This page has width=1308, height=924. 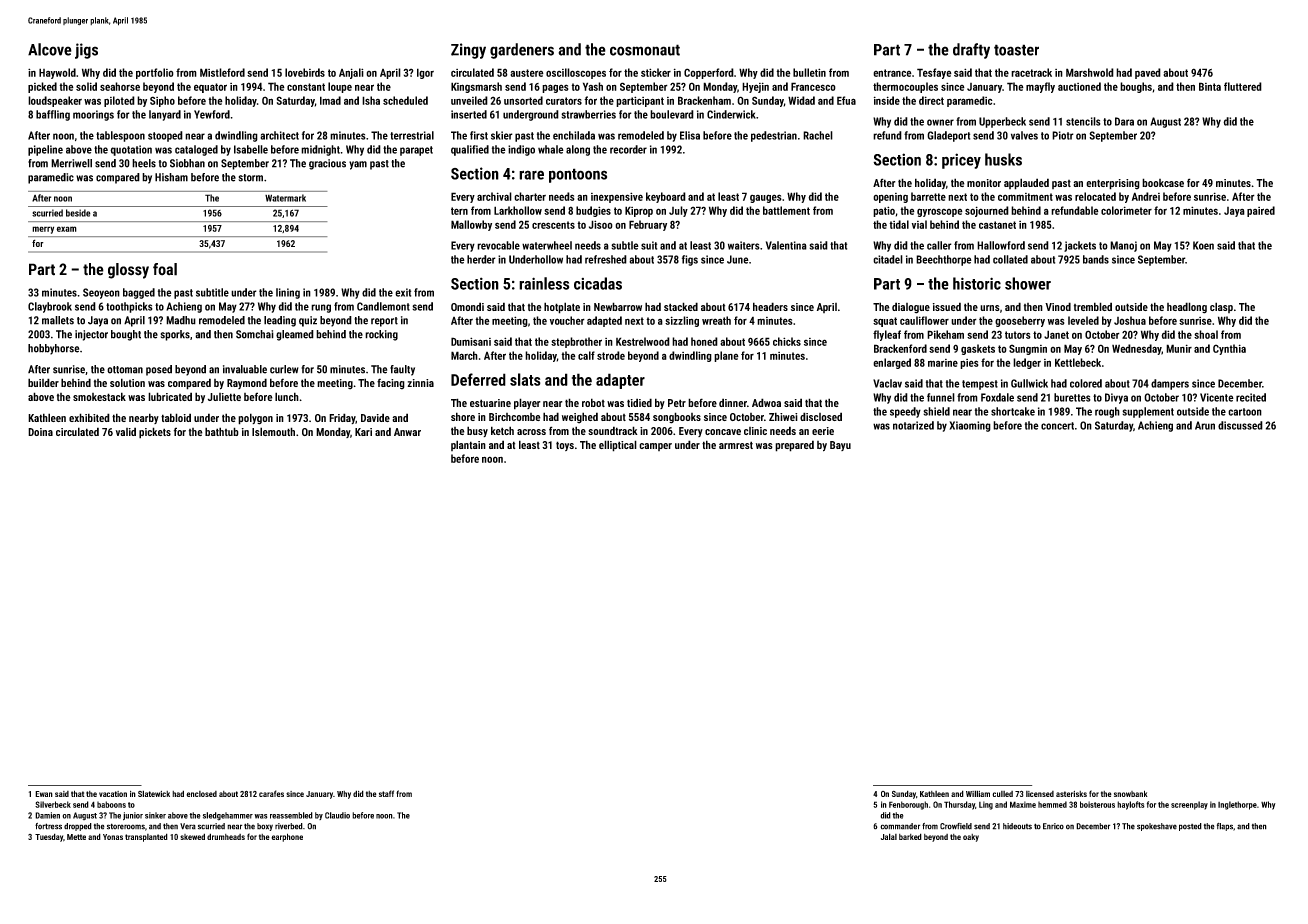 What do you see at coordinates (818, 135) in the page?
I see `Rachel` at bounding box center [818, 135].
